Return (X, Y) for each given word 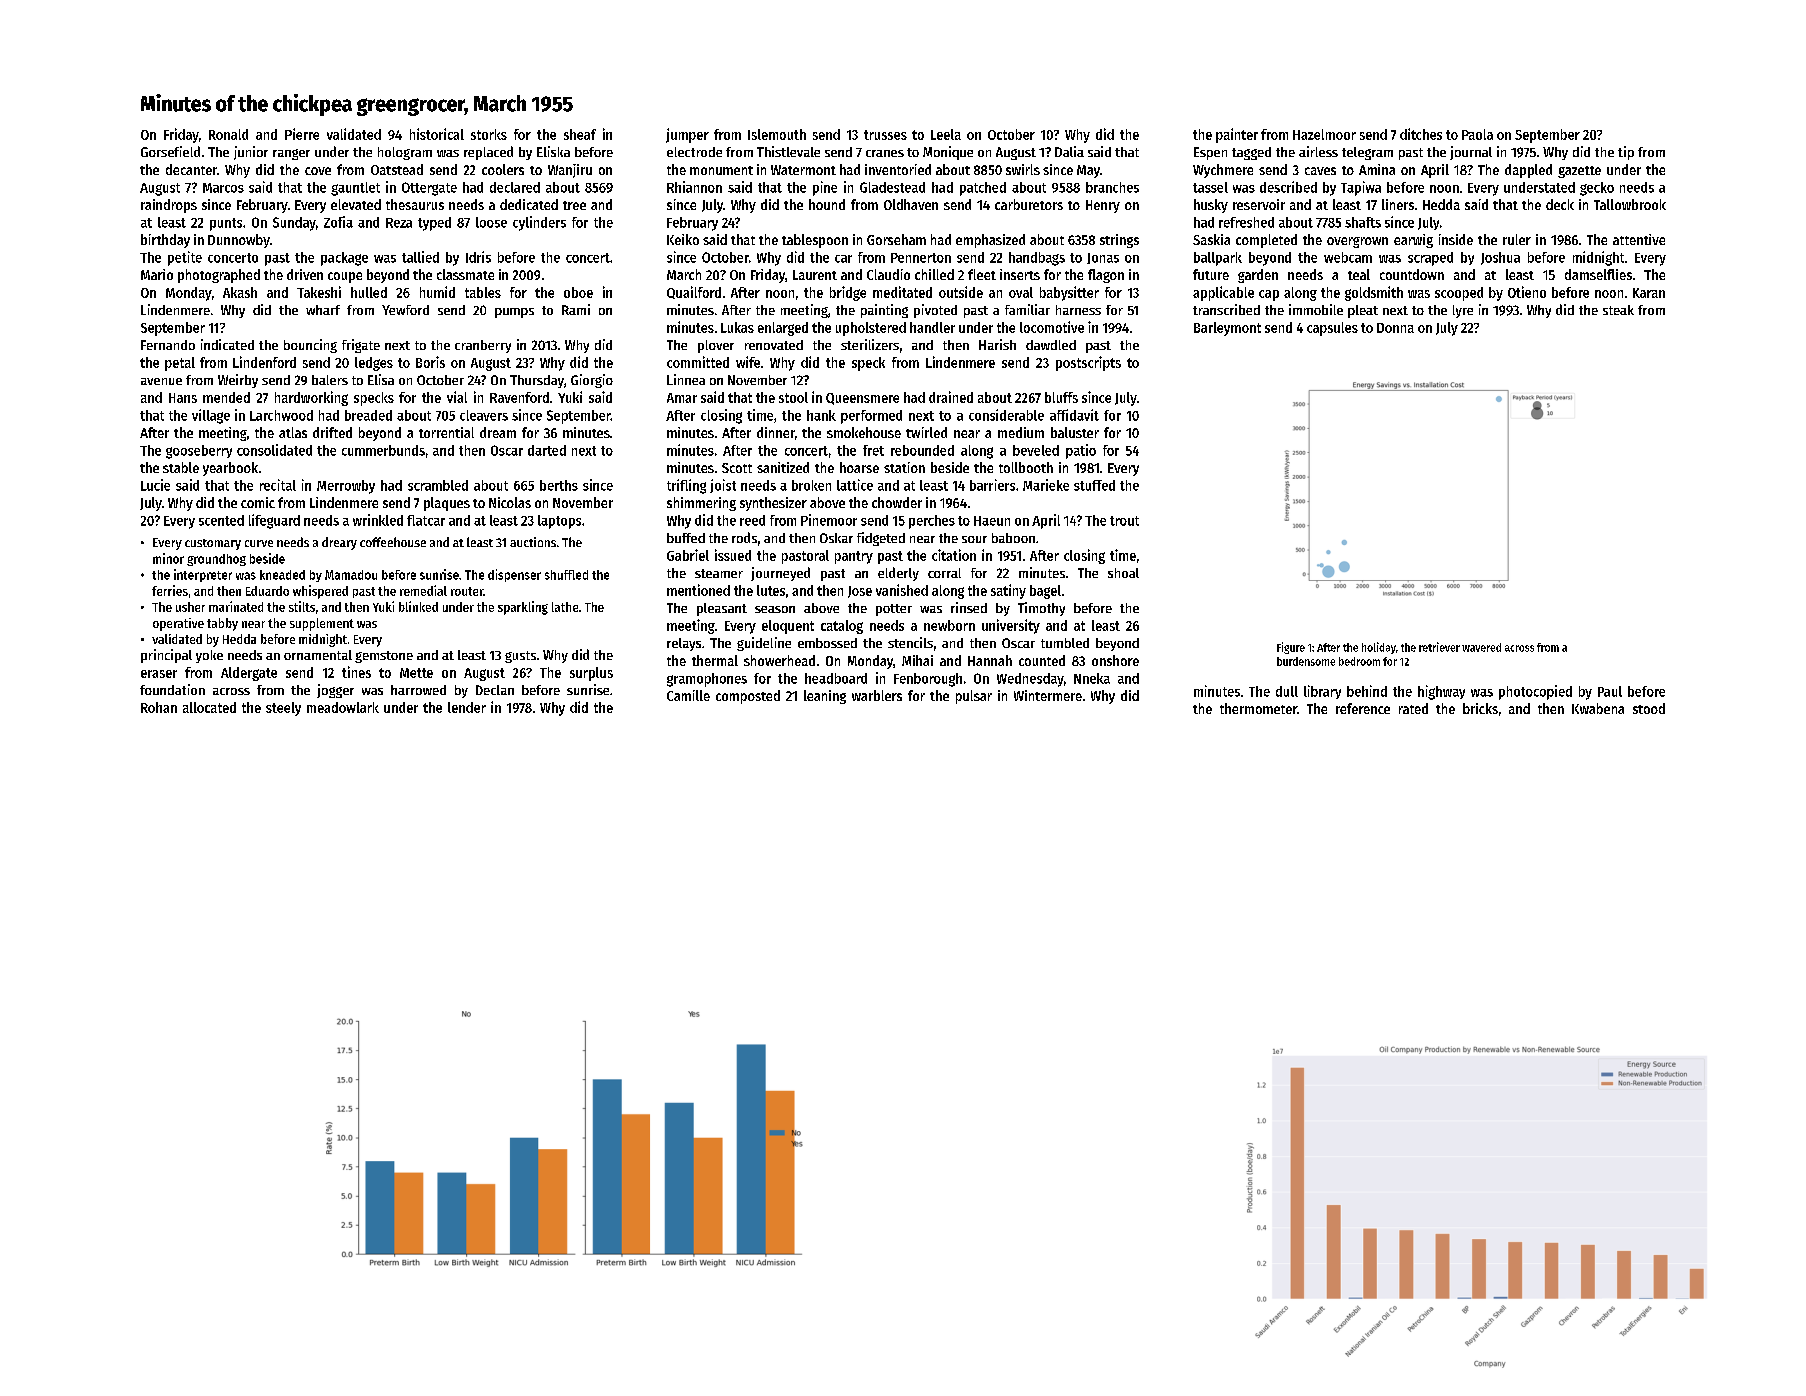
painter (1237, 135)
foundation (172, 689)
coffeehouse (393, 542)
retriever (1439, 647)
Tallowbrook (1630, 204)
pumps (514, 313)
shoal (1123, 573)
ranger (291, 154)
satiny (1008, 591)
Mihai (917, 660)
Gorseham (896, 239)
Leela (946, 134)
